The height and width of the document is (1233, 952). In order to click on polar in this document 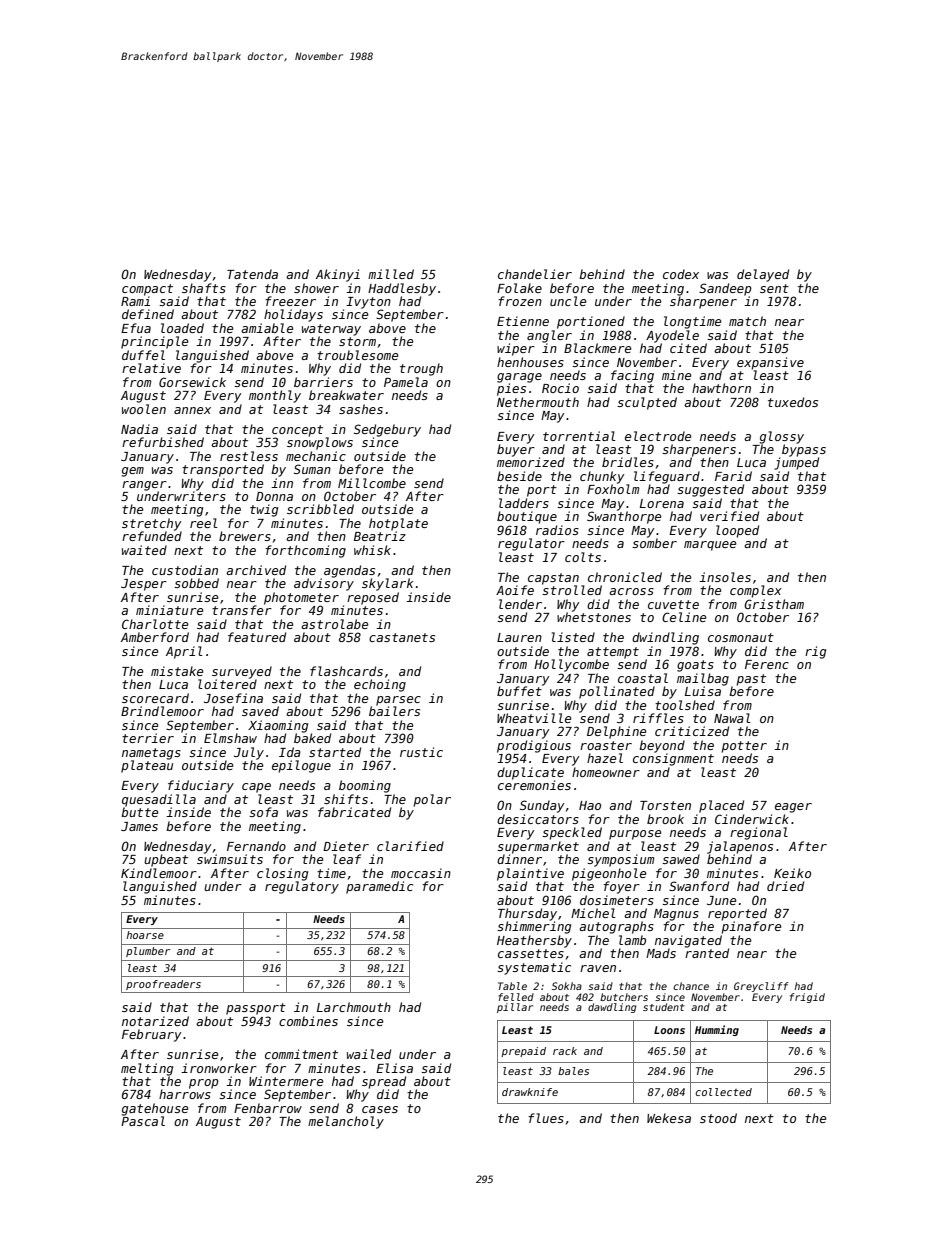, I will do `click(432, 800)`.
